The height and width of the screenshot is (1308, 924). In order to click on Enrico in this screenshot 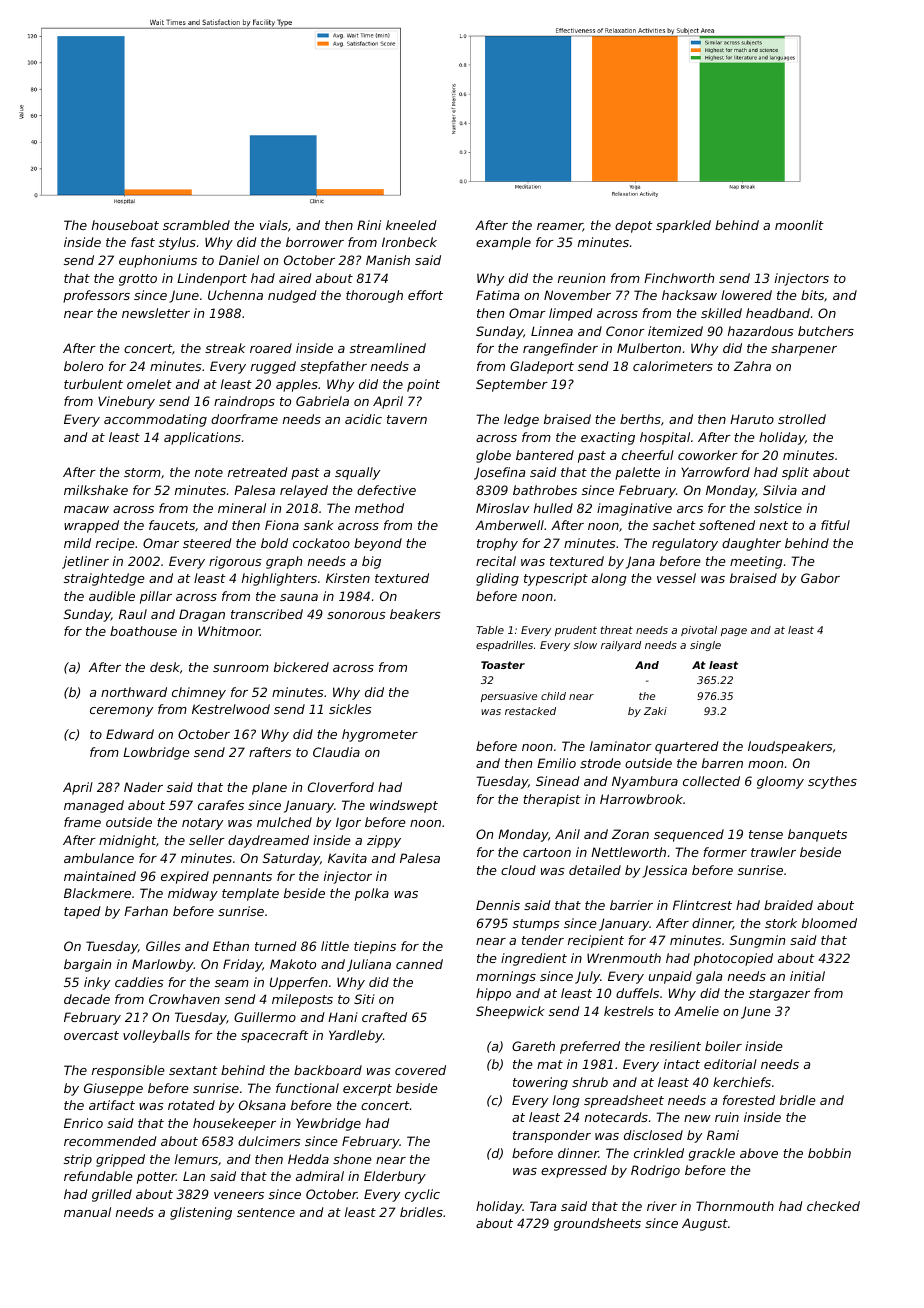, I will do `click(83, 1123)`.
